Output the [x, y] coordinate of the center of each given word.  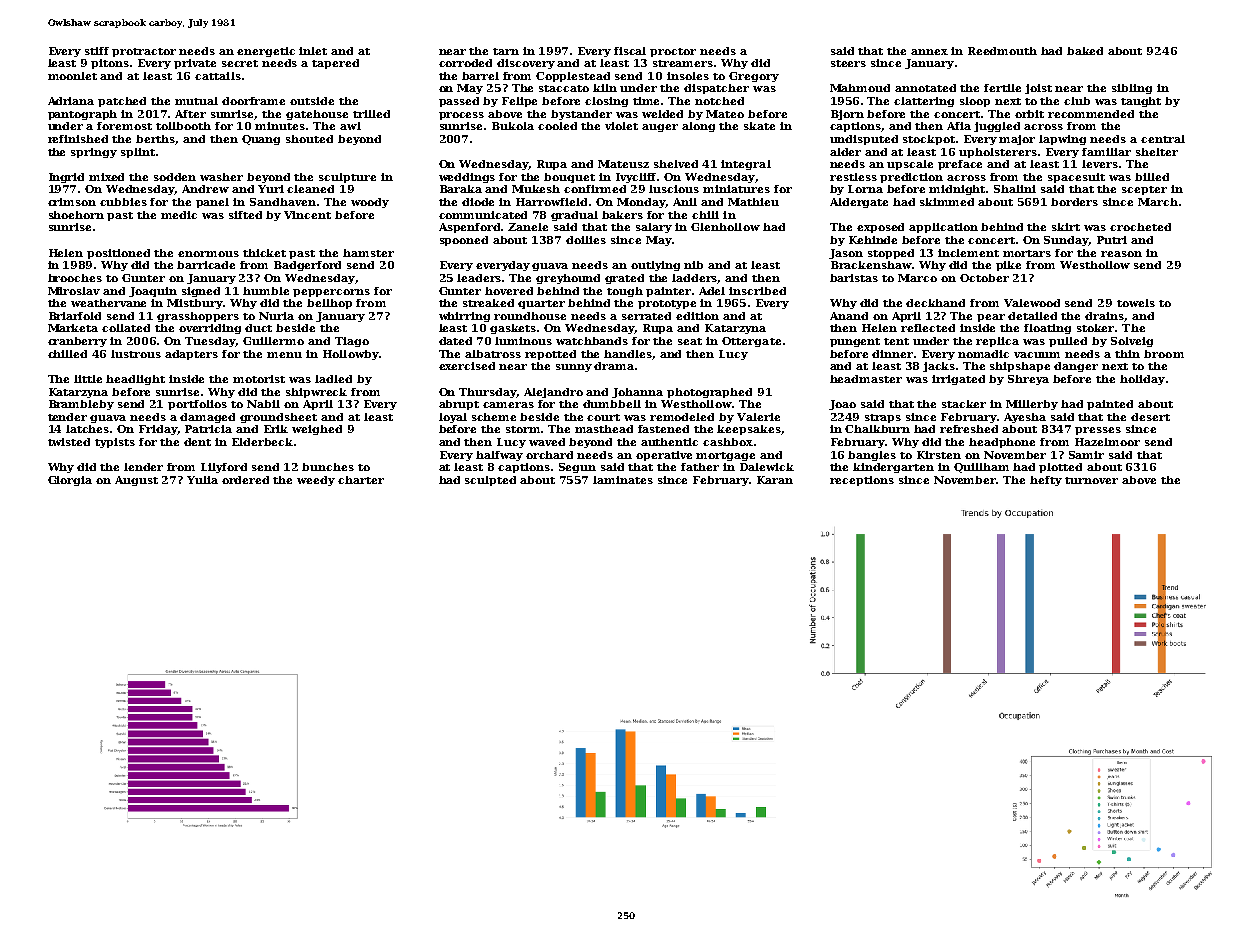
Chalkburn [877, 429]
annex [929, 52]
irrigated [958, 380]
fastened [663, 429]
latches [87, 429]
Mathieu [753, 202]
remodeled [682, 417]
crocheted [1140, 227]
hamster [368, 253]
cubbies [123, 202]
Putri [1112, 240]
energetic [266, 52]
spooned [464, 241]
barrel [480, 76]
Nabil [263, 404]
